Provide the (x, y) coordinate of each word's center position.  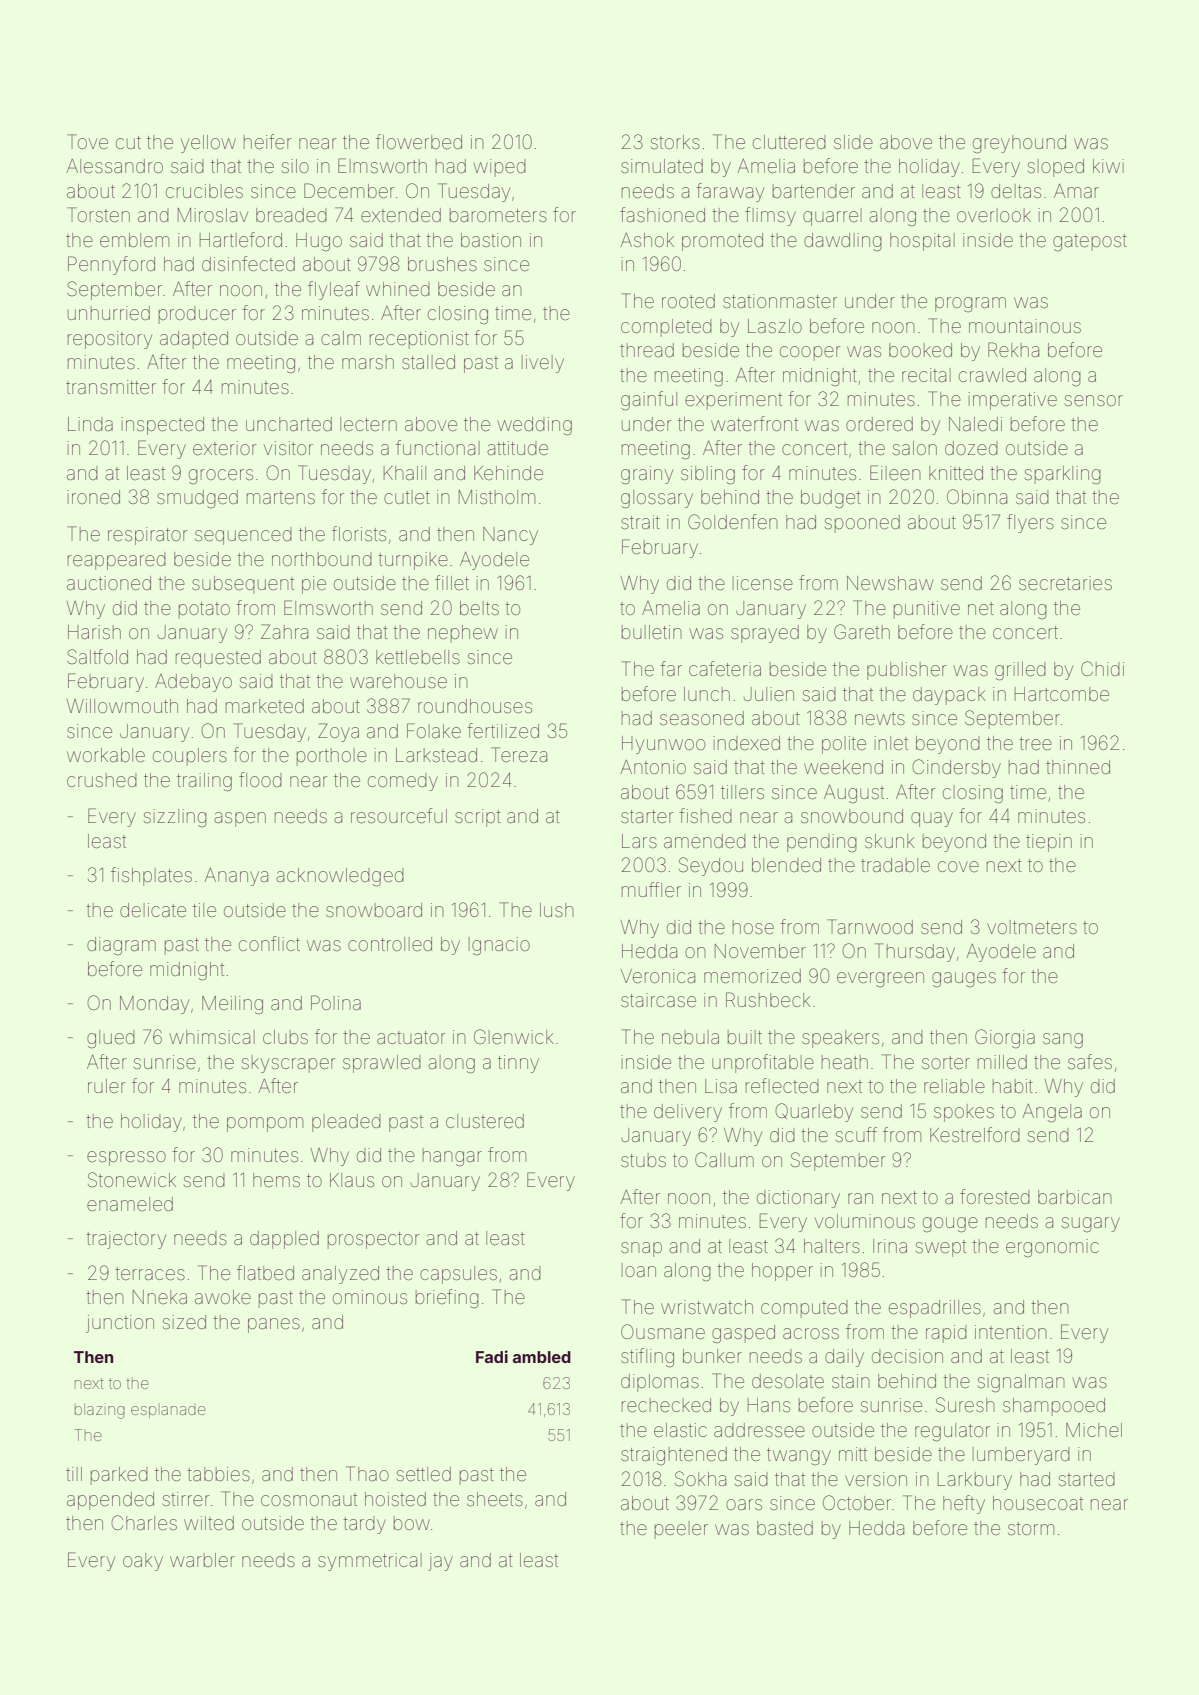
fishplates (151, 876)
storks (675, 142)
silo (295, 166)
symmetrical (370, 1562)
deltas (1016, 191)
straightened (674, 1456)
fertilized (503, 730)
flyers (1030, 523)
